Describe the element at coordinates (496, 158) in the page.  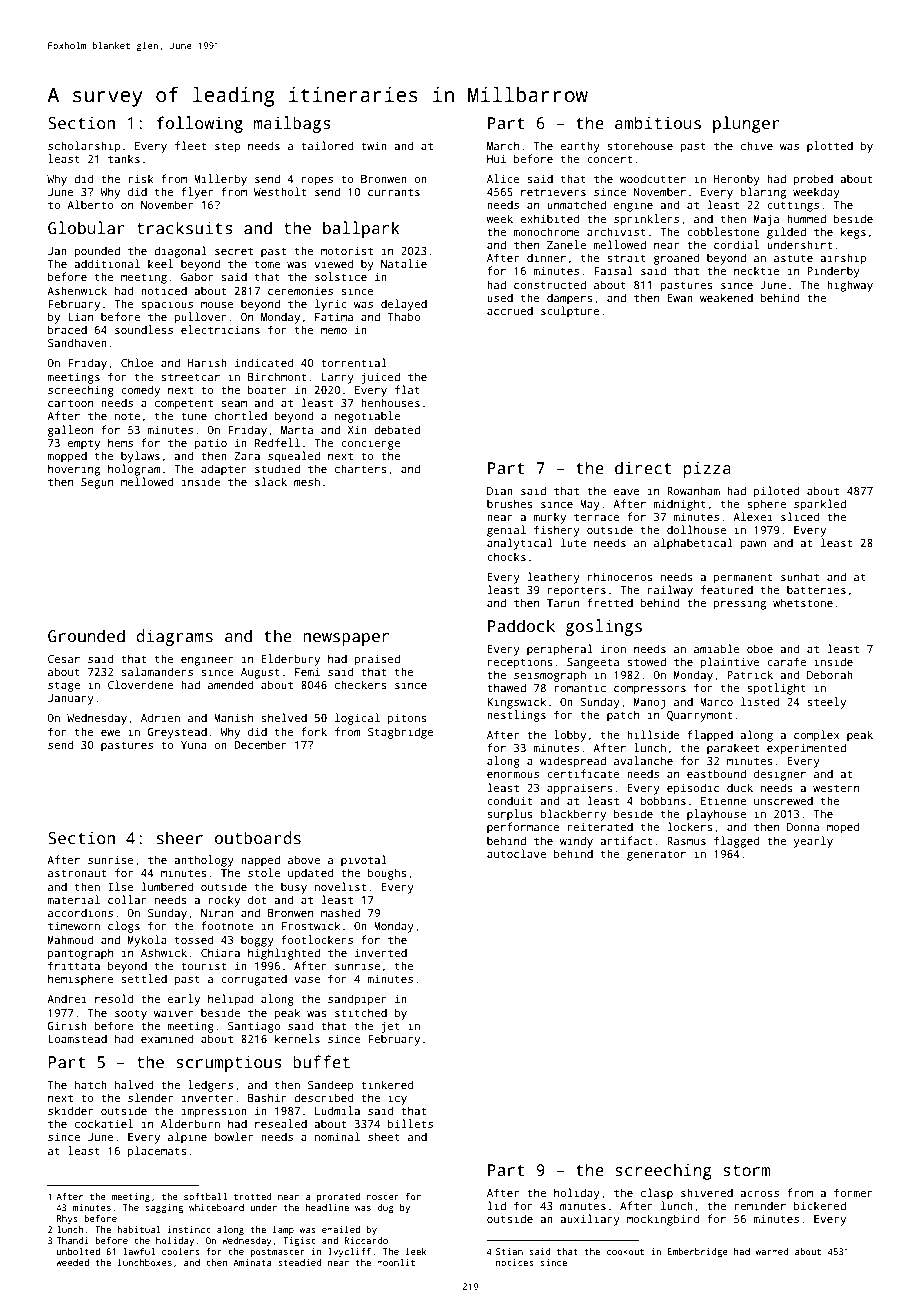
I see `Hui` at that location.
